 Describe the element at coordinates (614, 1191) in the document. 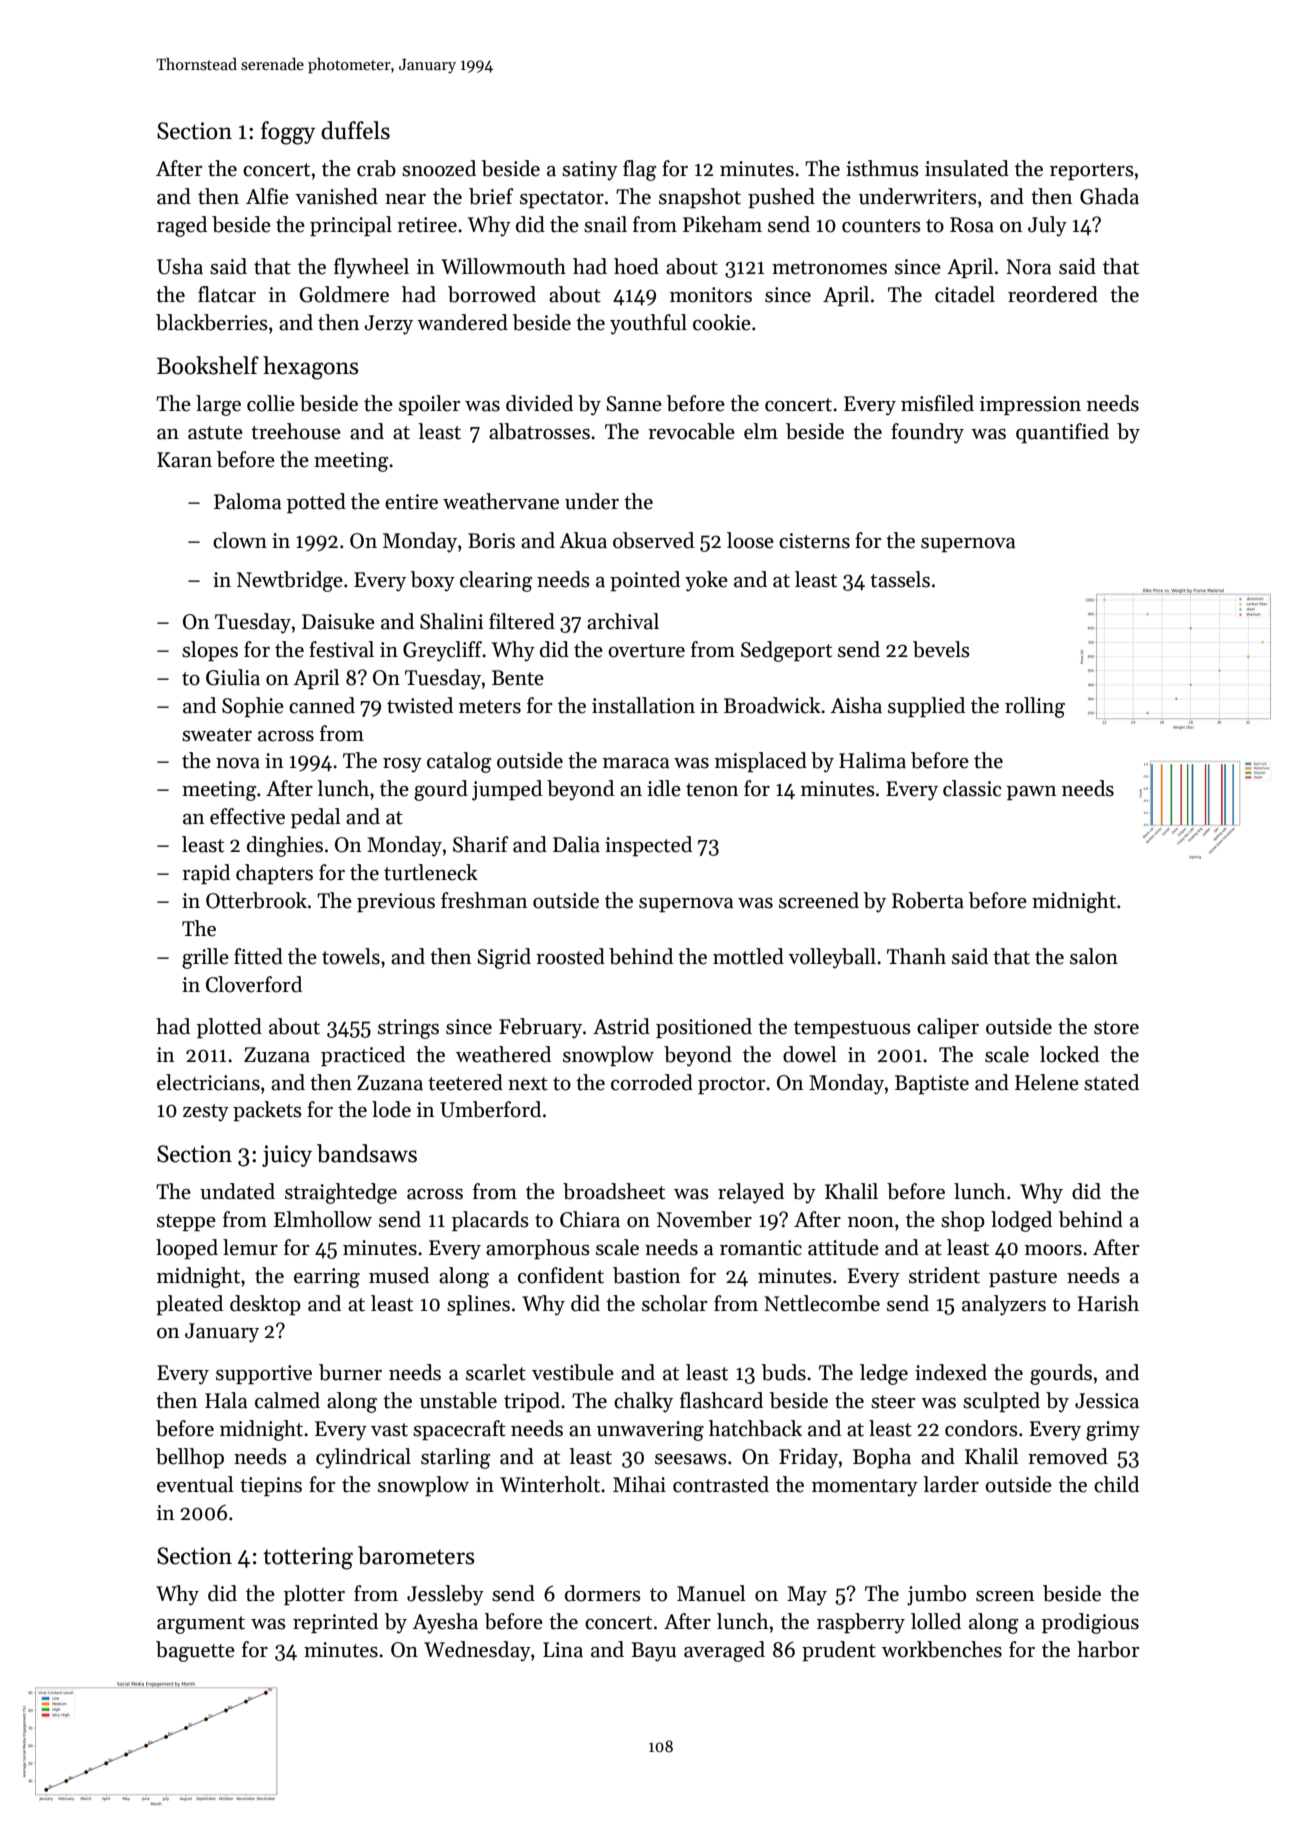

I see `broadsheet` at that location.
